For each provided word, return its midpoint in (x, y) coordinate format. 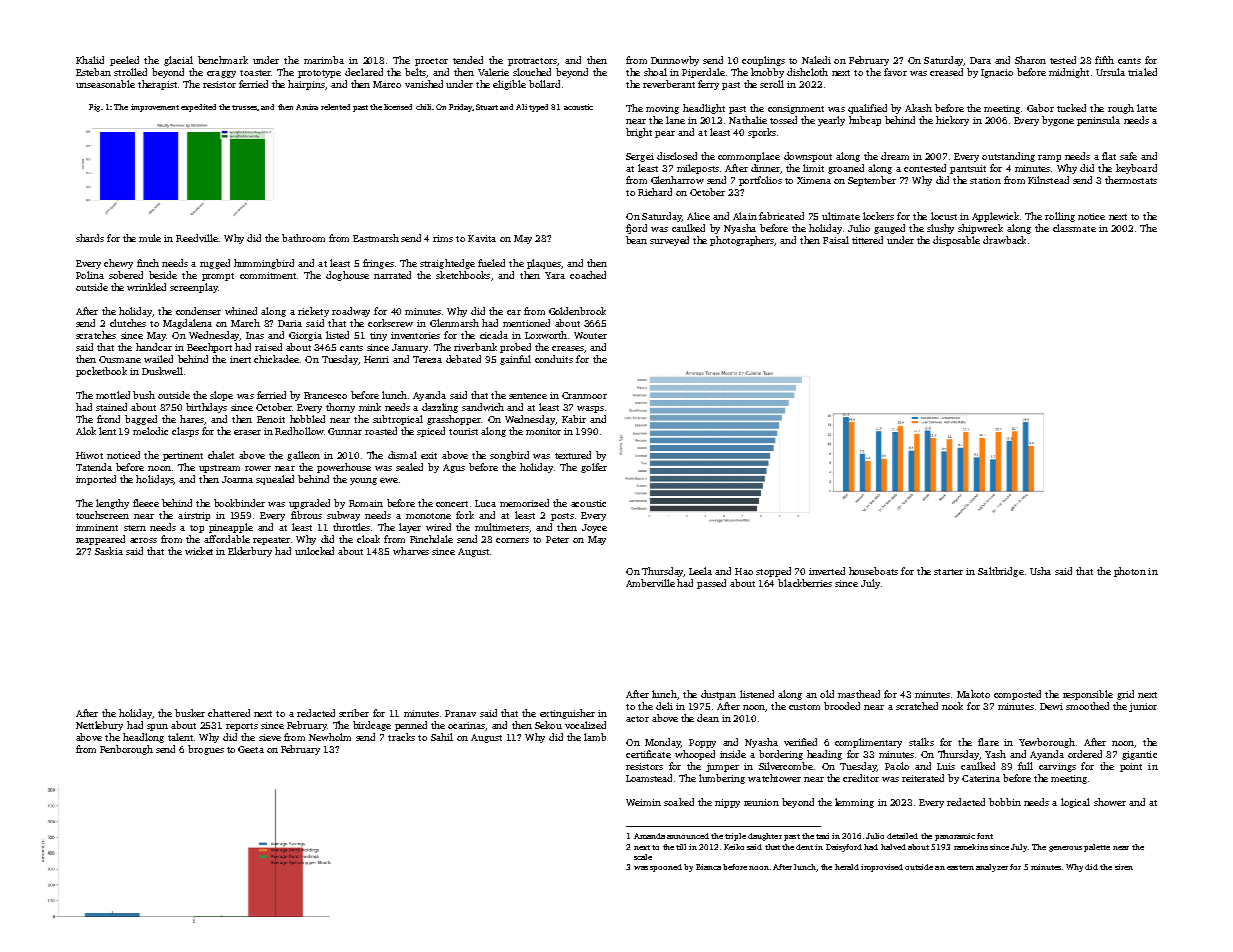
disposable (956, 241)
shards (90, 238)
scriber (354, 713)
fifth (1104, 60)
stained (111, 407)
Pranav (460, 713)
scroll (772, 84)
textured (573, 455)
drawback (1004, 240)
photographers (742, 241)
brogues (206, 750)
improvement (155, 108)
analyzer (992, 868)
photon (1130, 572)
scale (643, 857)
